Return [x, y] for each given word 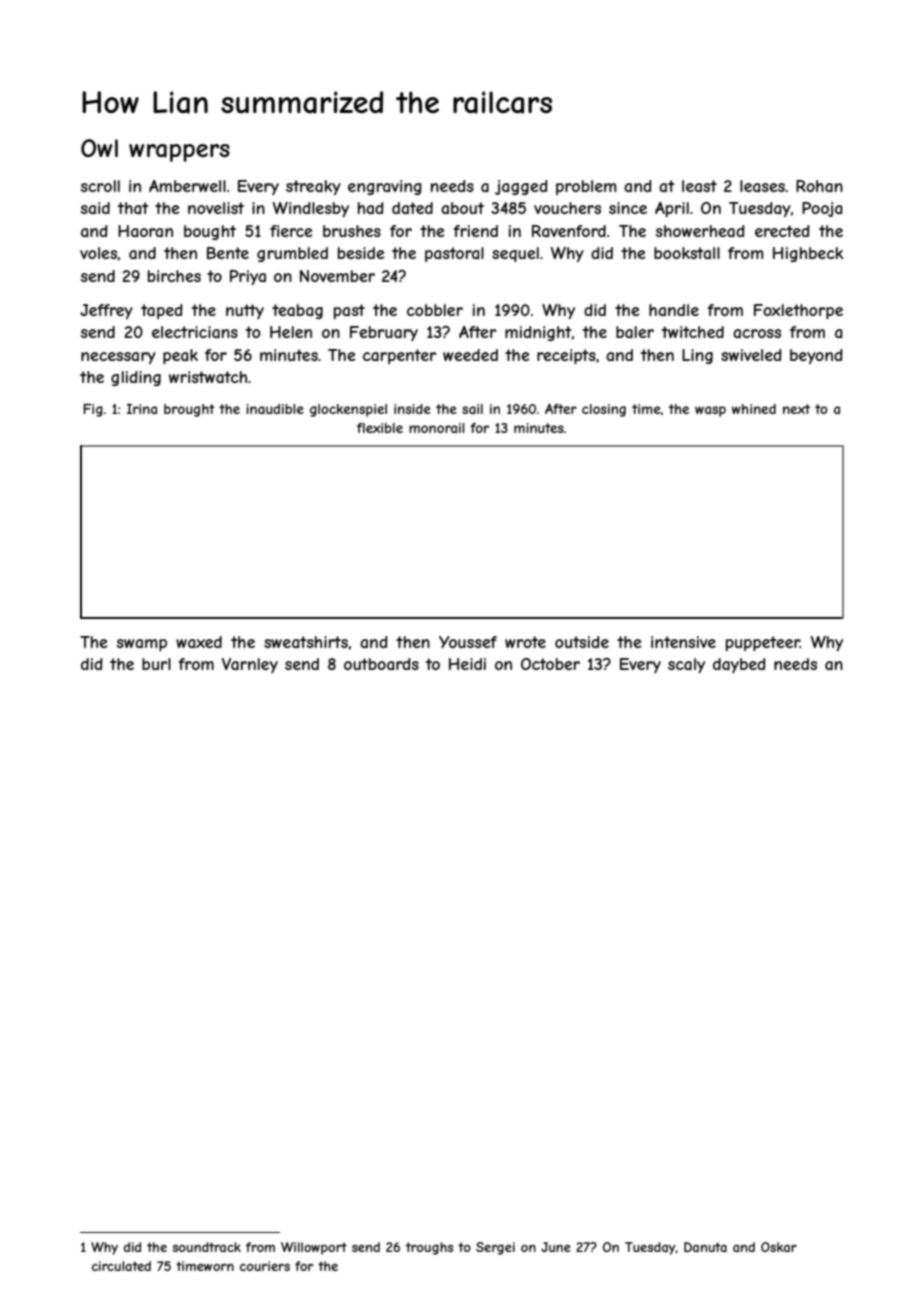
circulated [121, 1266]
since [628, 208]
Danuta [705, 1247]
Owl [99, 148]
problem [586, 187]
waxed [199, 642]
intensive [683, 642]
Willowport [314, 1248]
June [556, 1247]
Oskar [779, 1247]
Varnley [250, 665]
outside [582, 642]
